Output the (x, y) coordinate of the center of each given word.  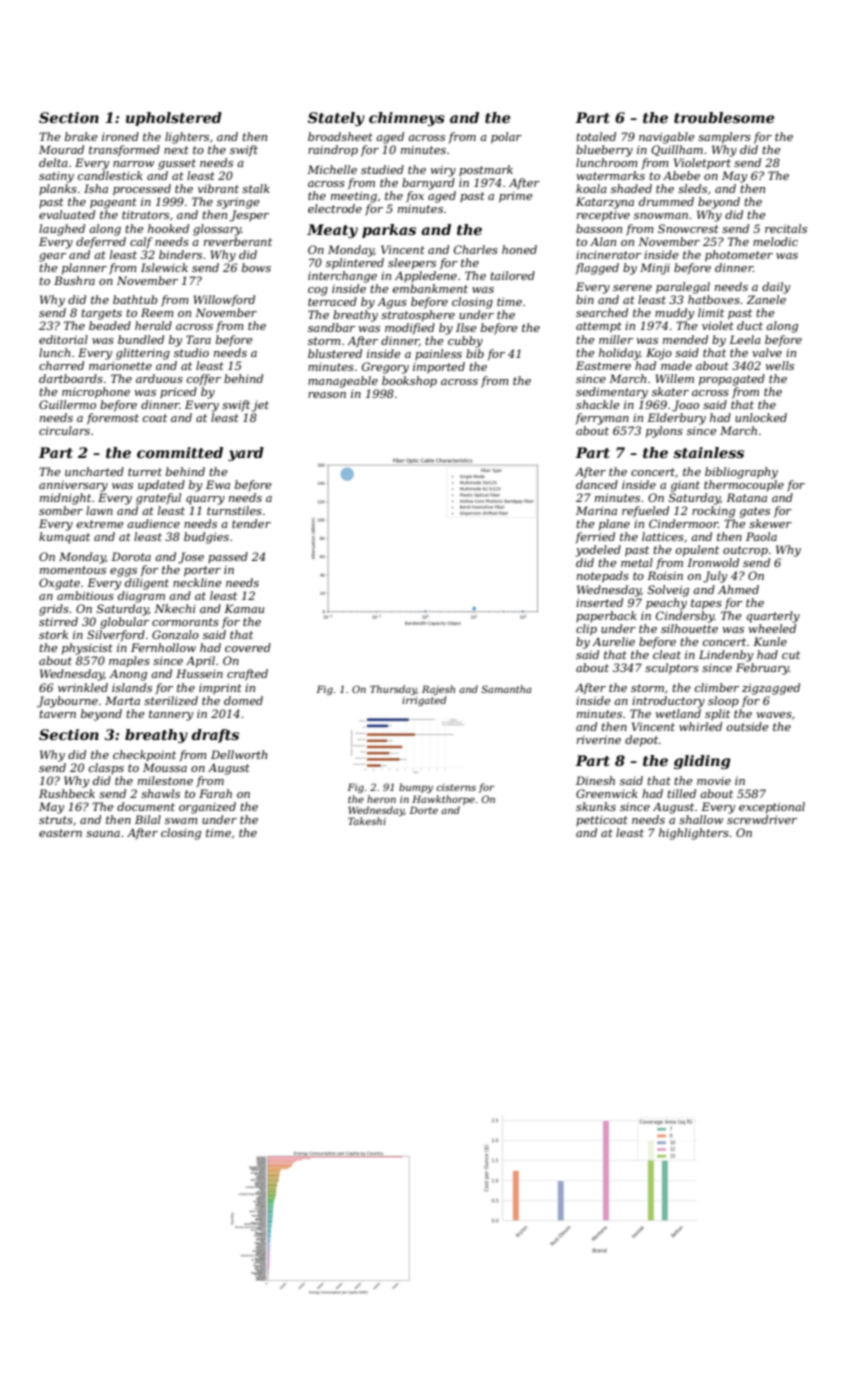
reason (327, 395)
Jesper (249, 216)
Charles (476, 249)
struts (56, 820)
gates (755, 512)
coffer (204, 380)
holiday (620, 354)
